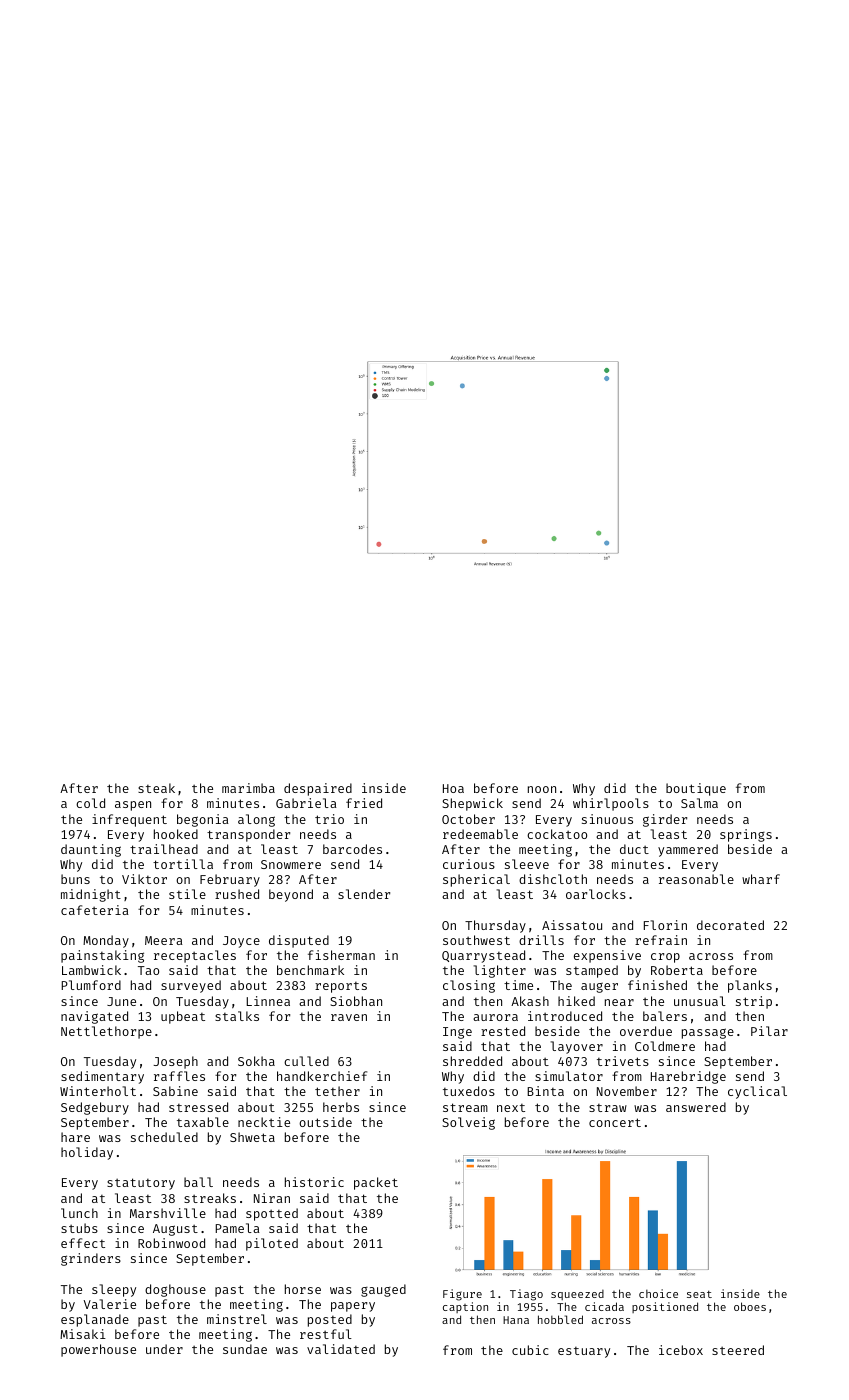 This screenshot has height=1400, width=849. Describe the element at coordinates (696, 789) in the screenshot. I see `boutique` at that location.
